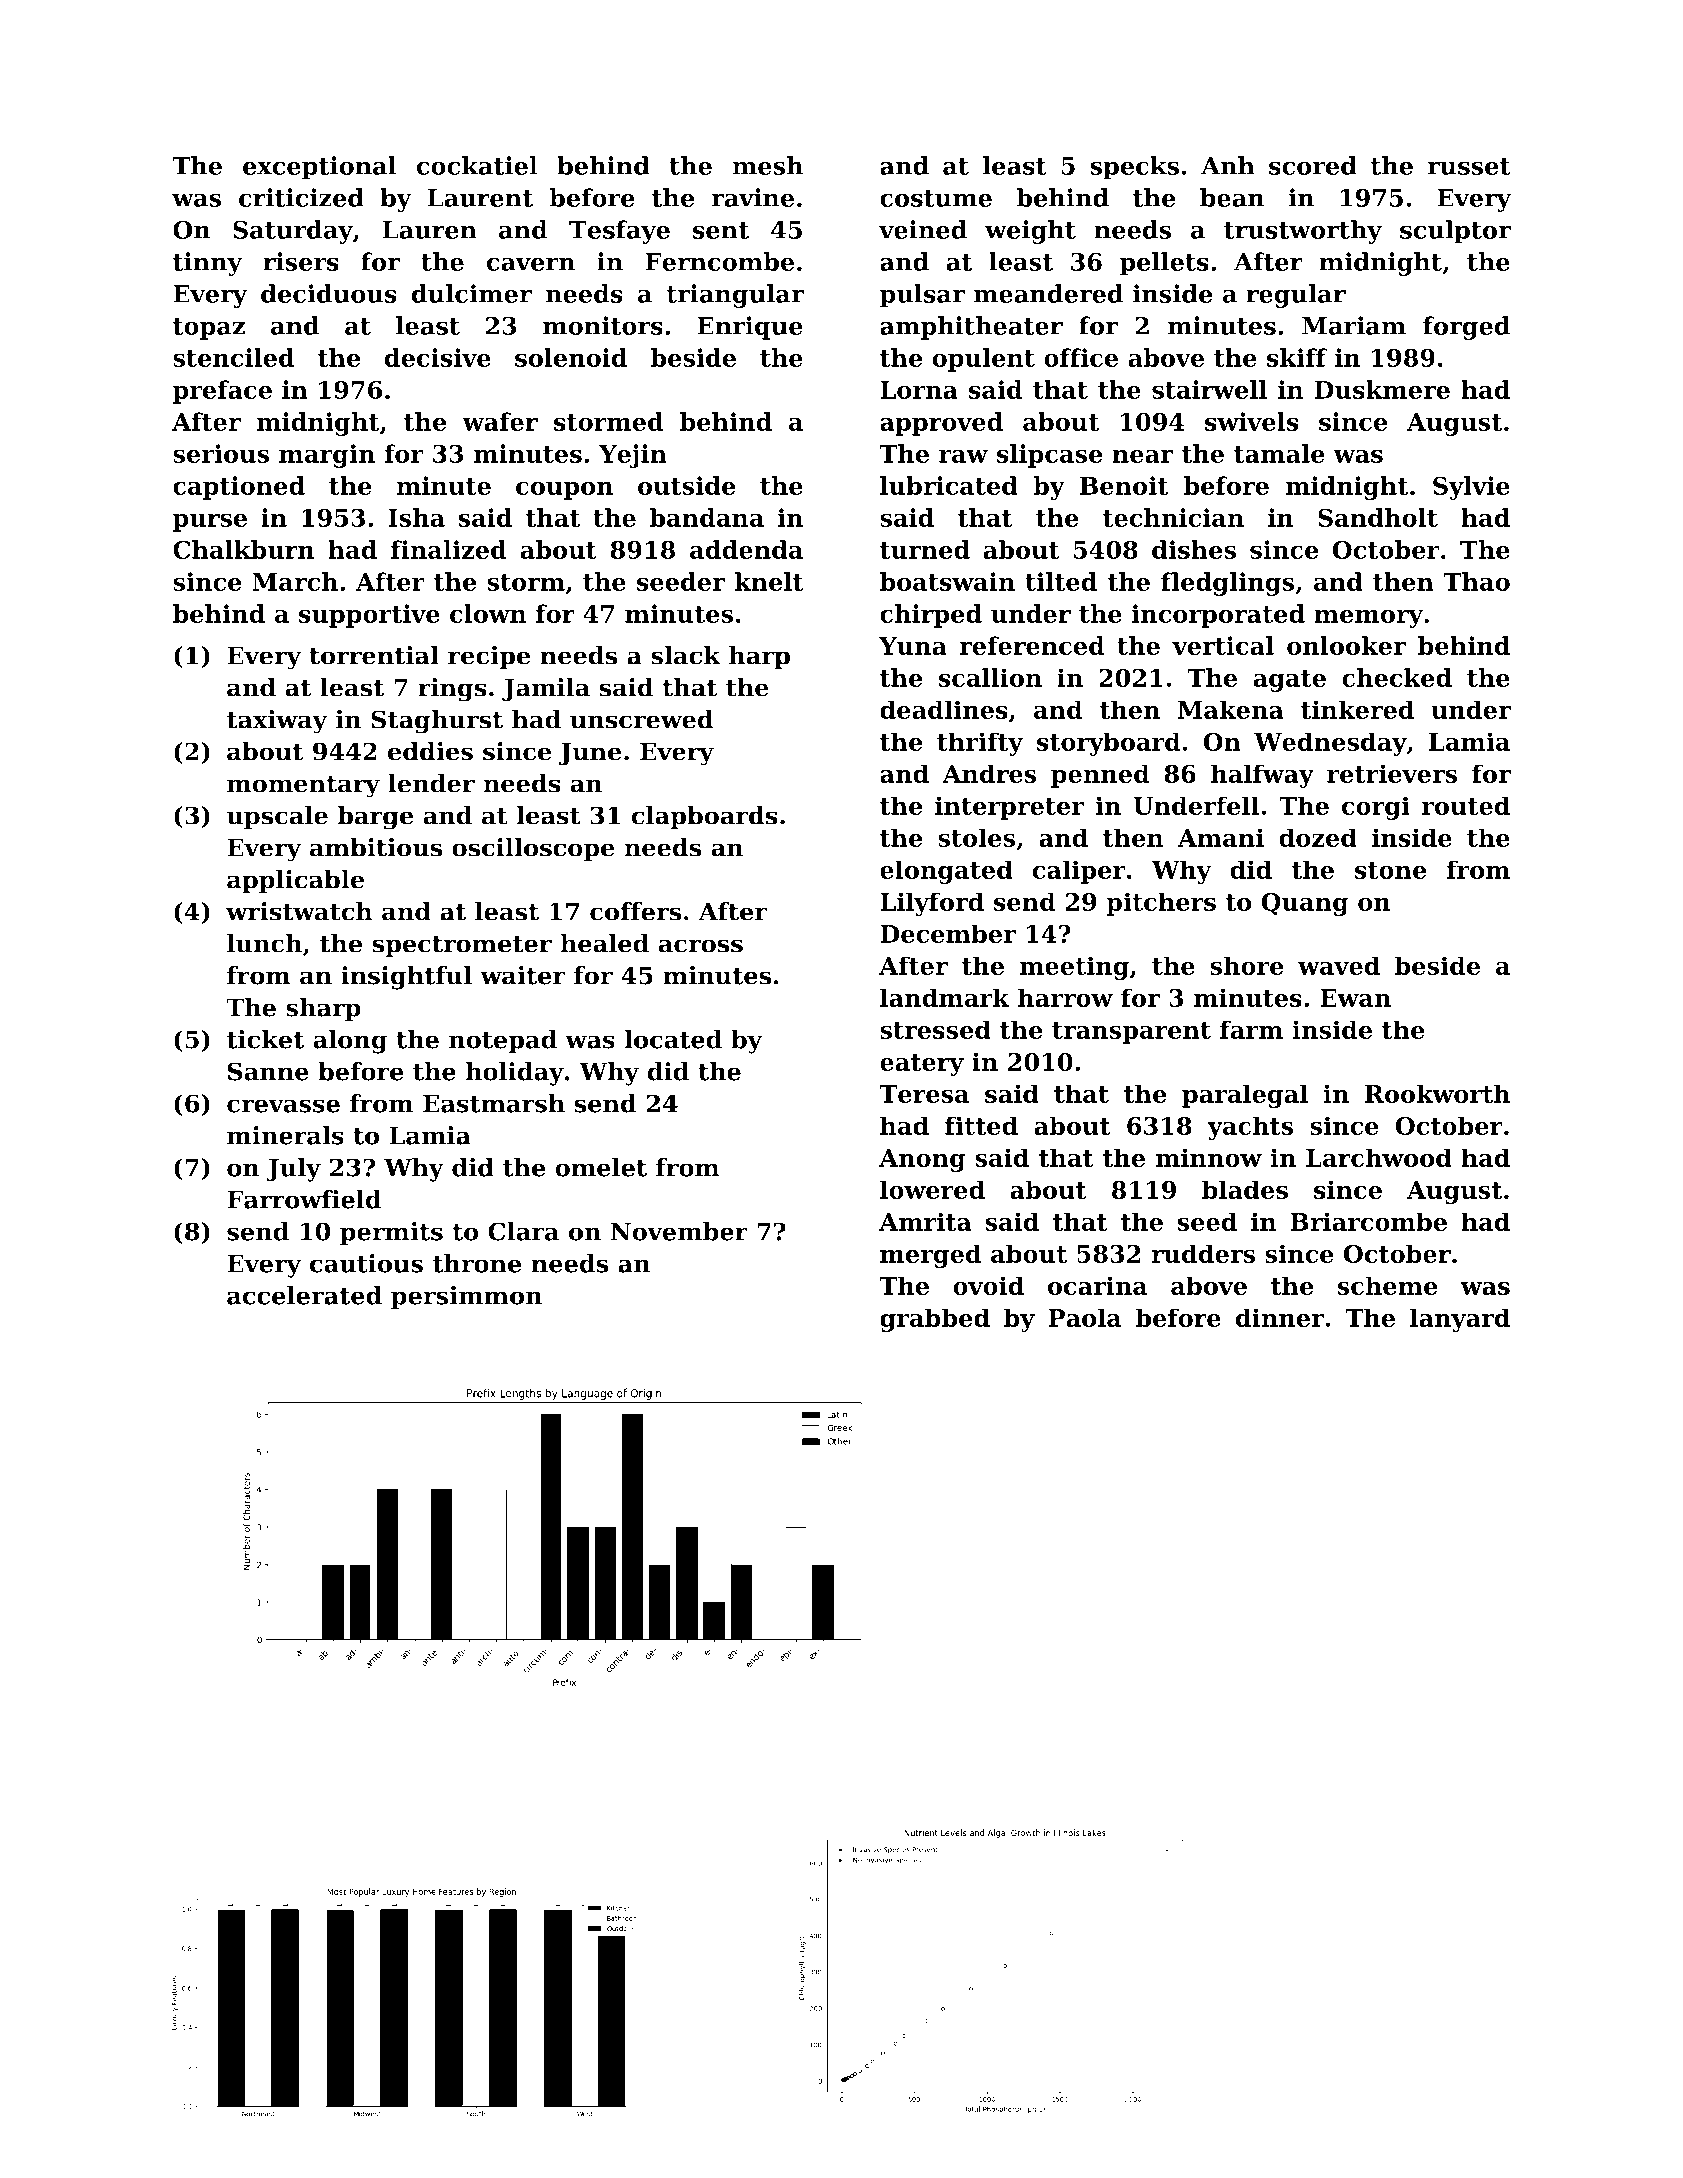  What do you see at coordinates (944, 997) in the image?
I see `landmark` at bounding box center [944, 997].
